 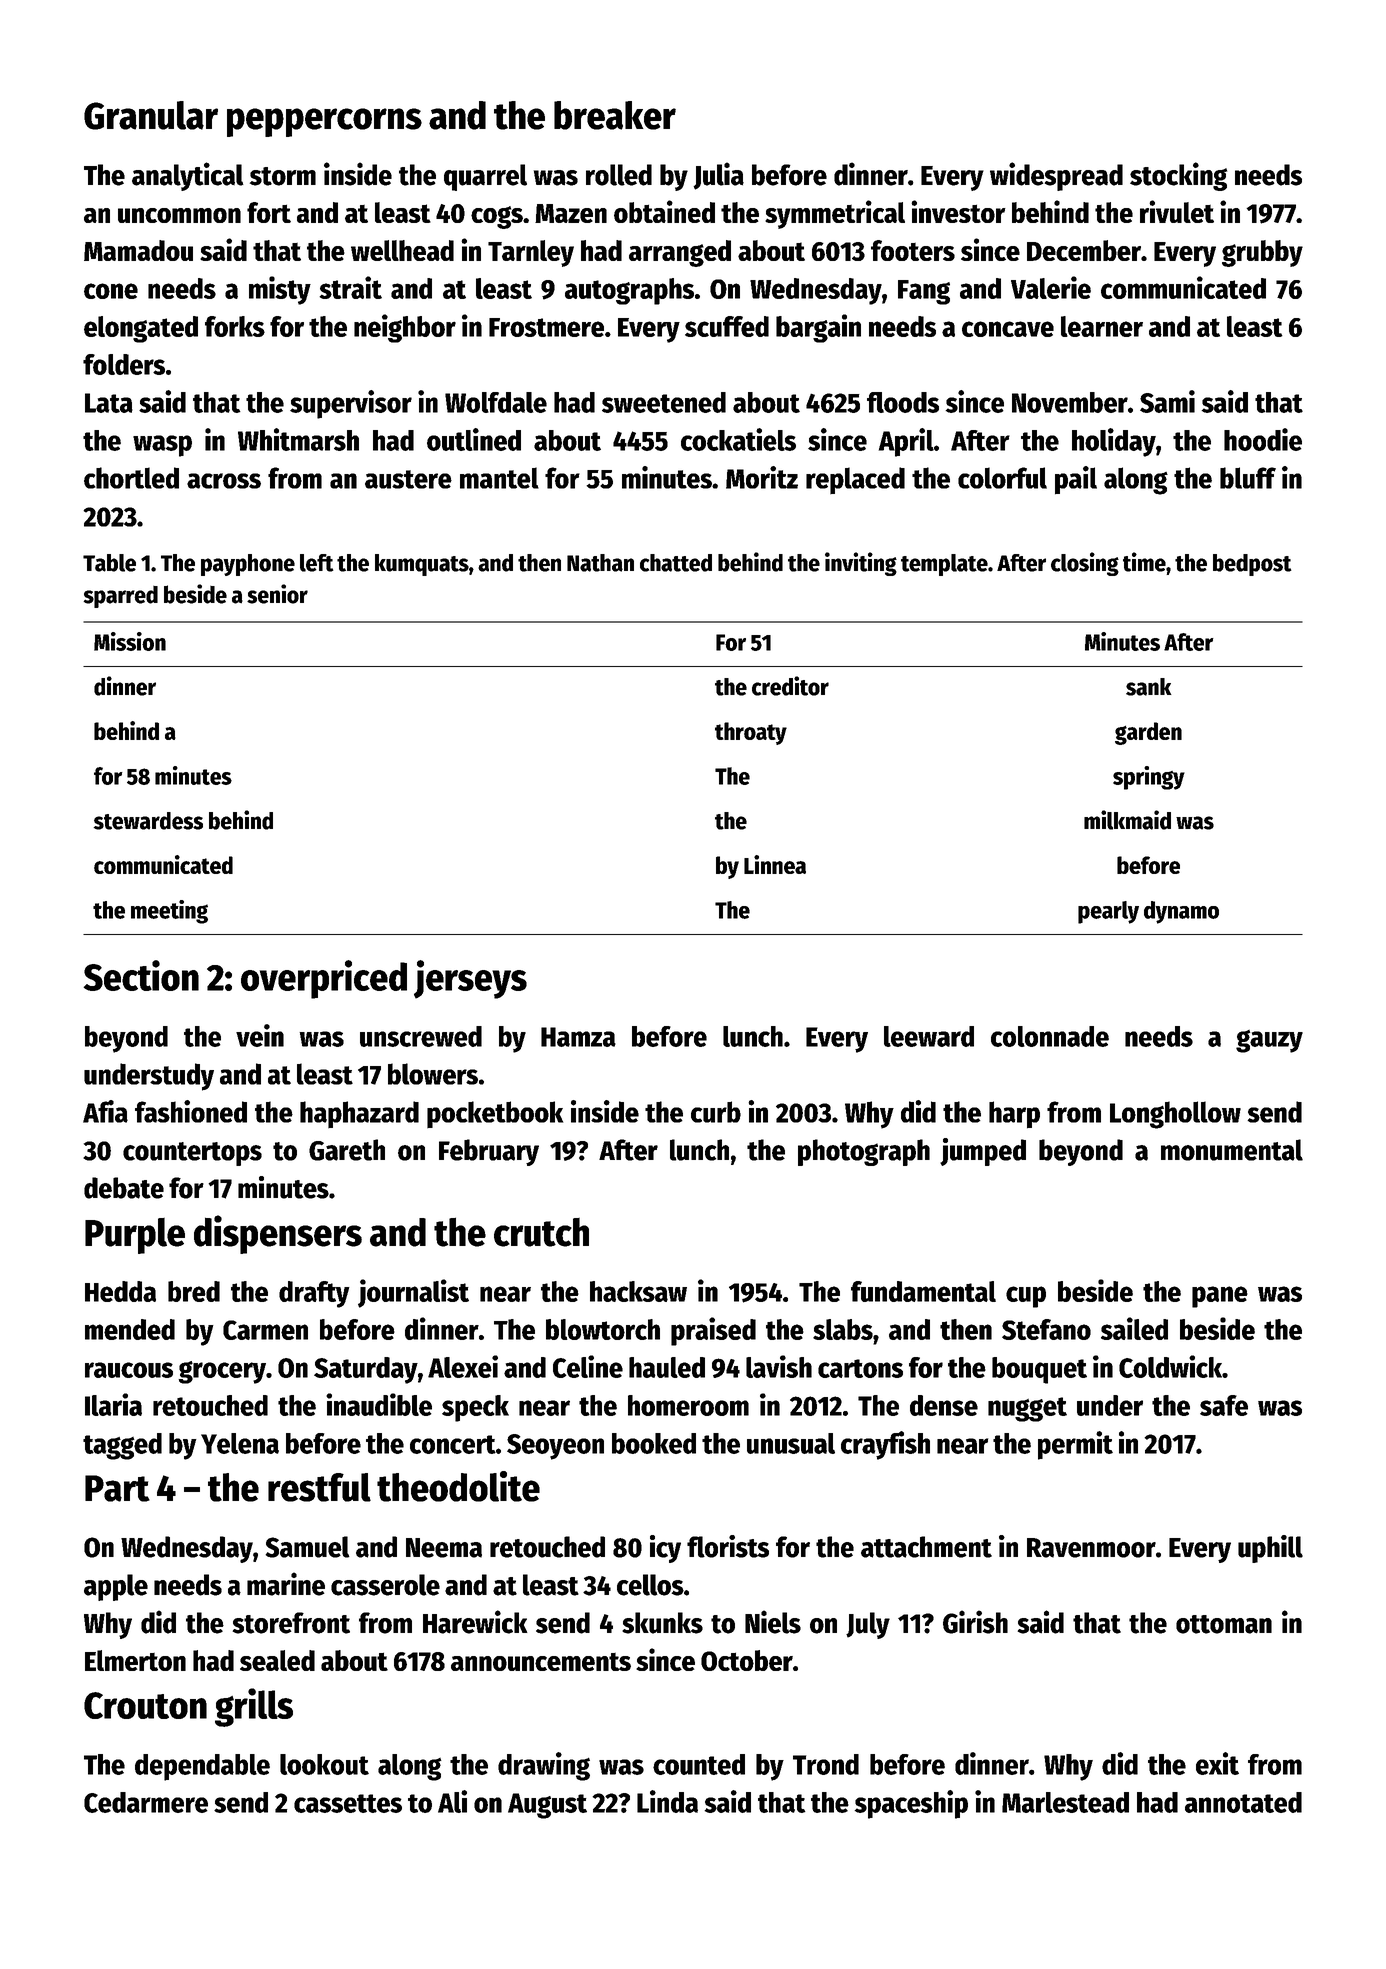 What do you see at coordinates (151, 115) in the screenshot?
I see `Granular` at bounding box center [151, 115].
